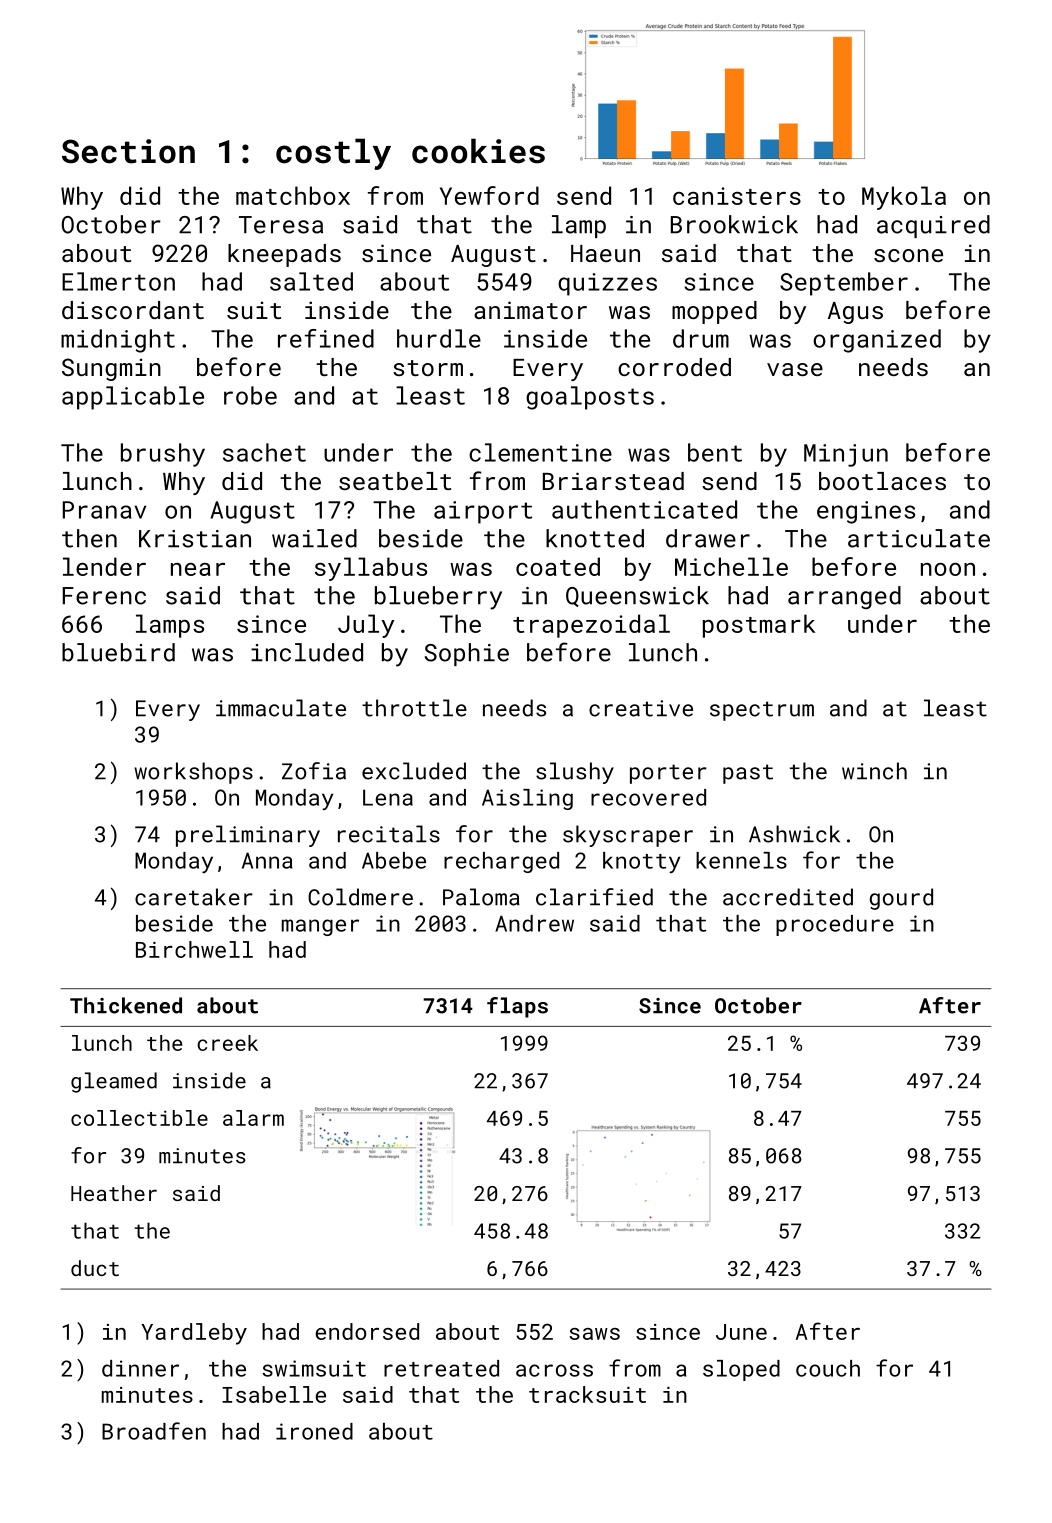 The height and width of the page is (1523, 1052). I want to click on couch, so click(828, 1368).
